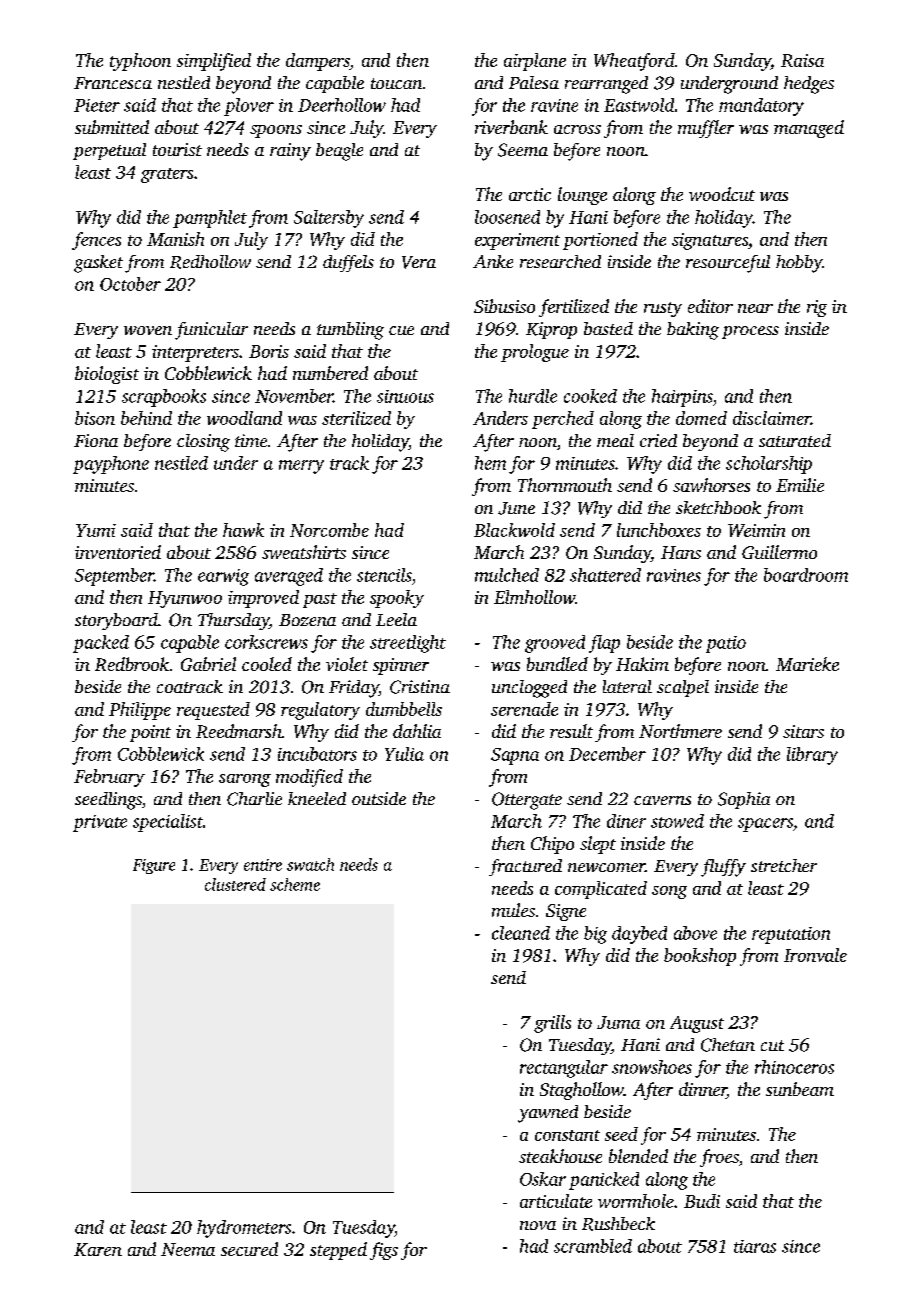 The height and width of the screenshot is (1308, 924). What do you see at coordinates (140, 62) in the screenshot?
I see `typhoon` at bounding box center [140, 62].
